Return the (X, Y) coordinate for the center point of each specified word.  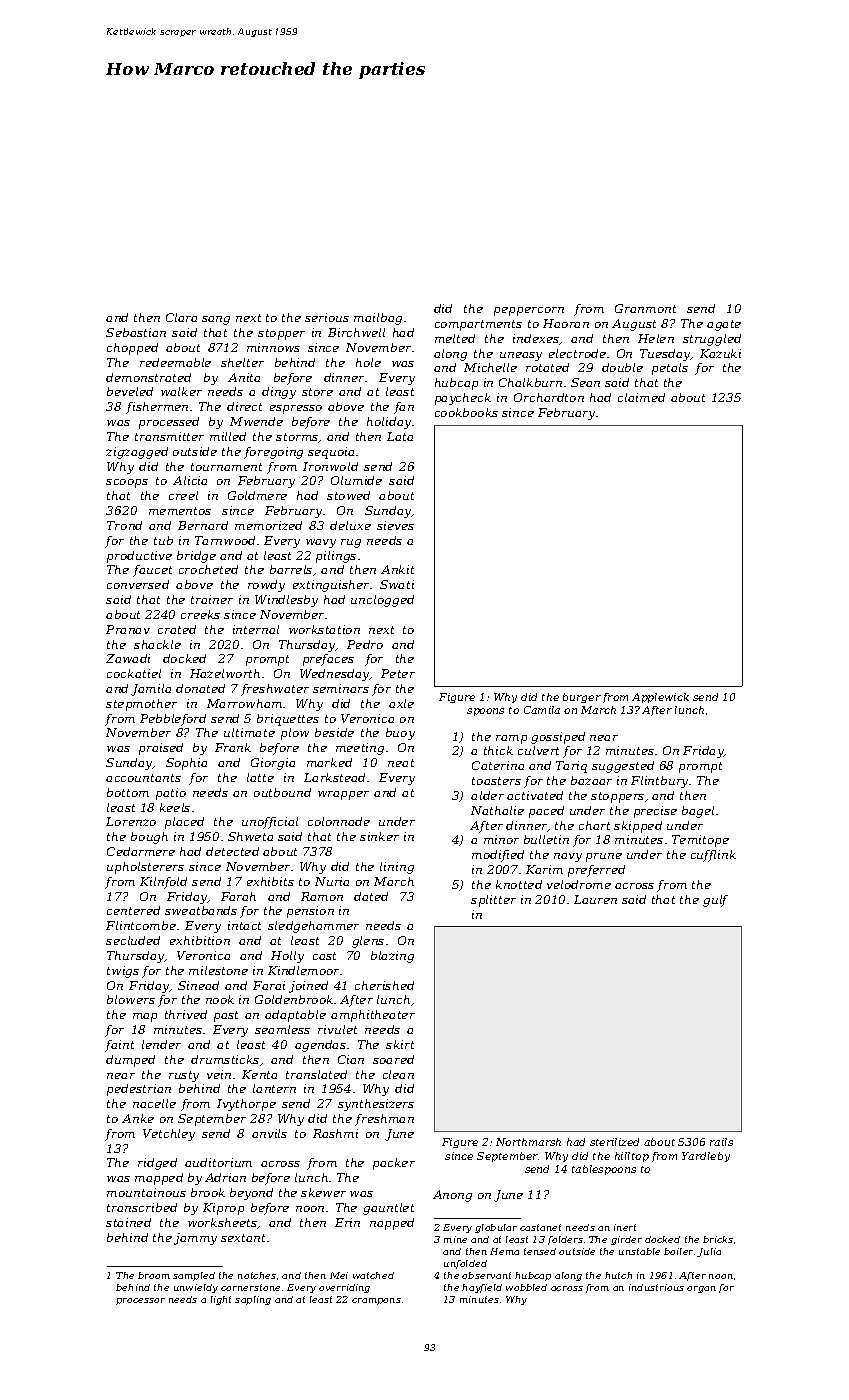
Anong (452, 1196)
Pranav (128, 629)
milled (228, 436)
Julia (709, 1252)
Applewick (660, 698)
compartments (478, 325)
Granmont (645, 308)
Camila (542, 710)
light (221, 1300)
